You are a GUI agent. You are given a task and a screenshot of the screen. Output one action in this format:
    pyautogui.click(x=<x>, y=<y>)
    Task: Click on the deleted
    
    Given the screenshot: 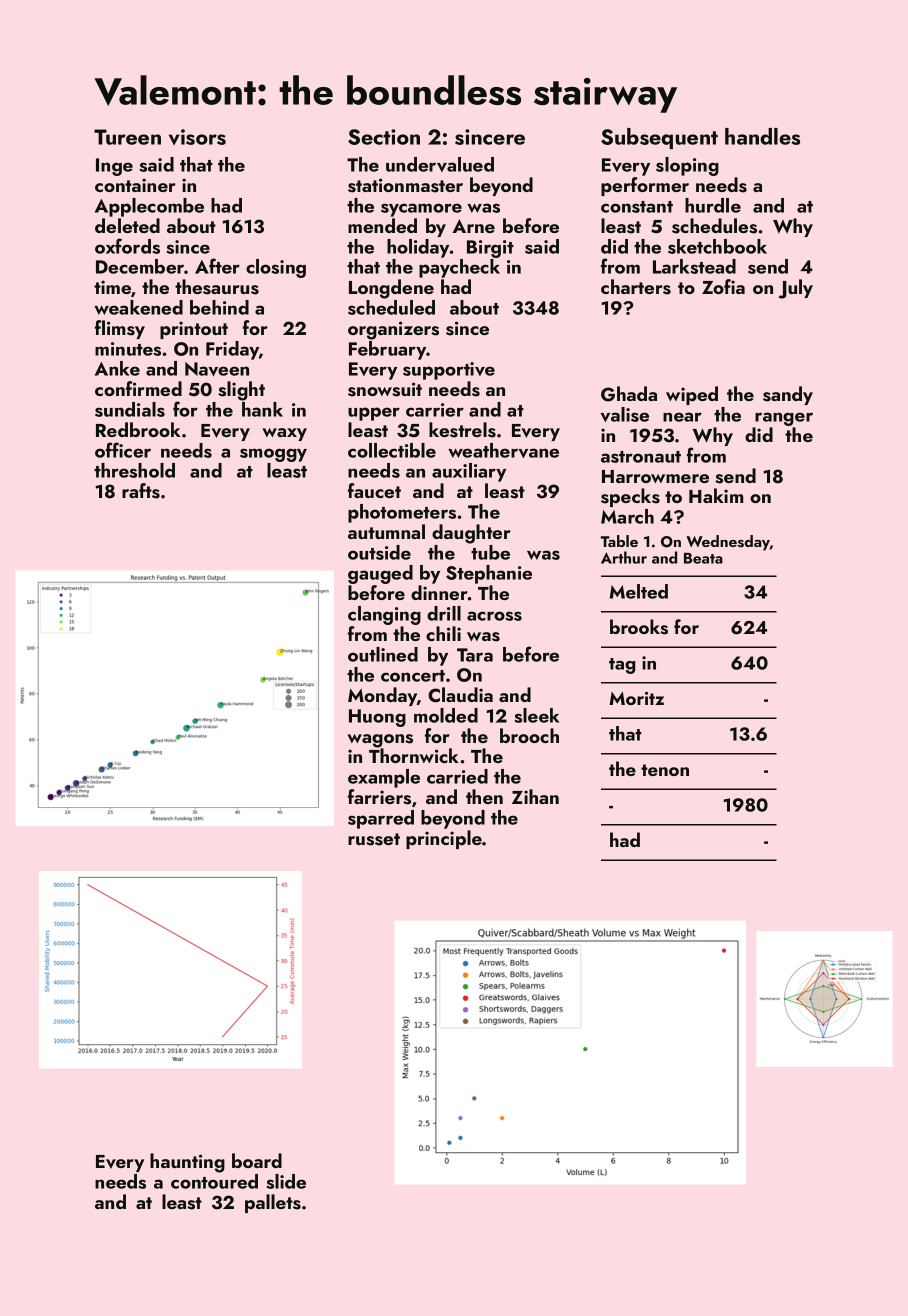 What is the action you would take?
    pyautogui.click(x=127, y=225)
